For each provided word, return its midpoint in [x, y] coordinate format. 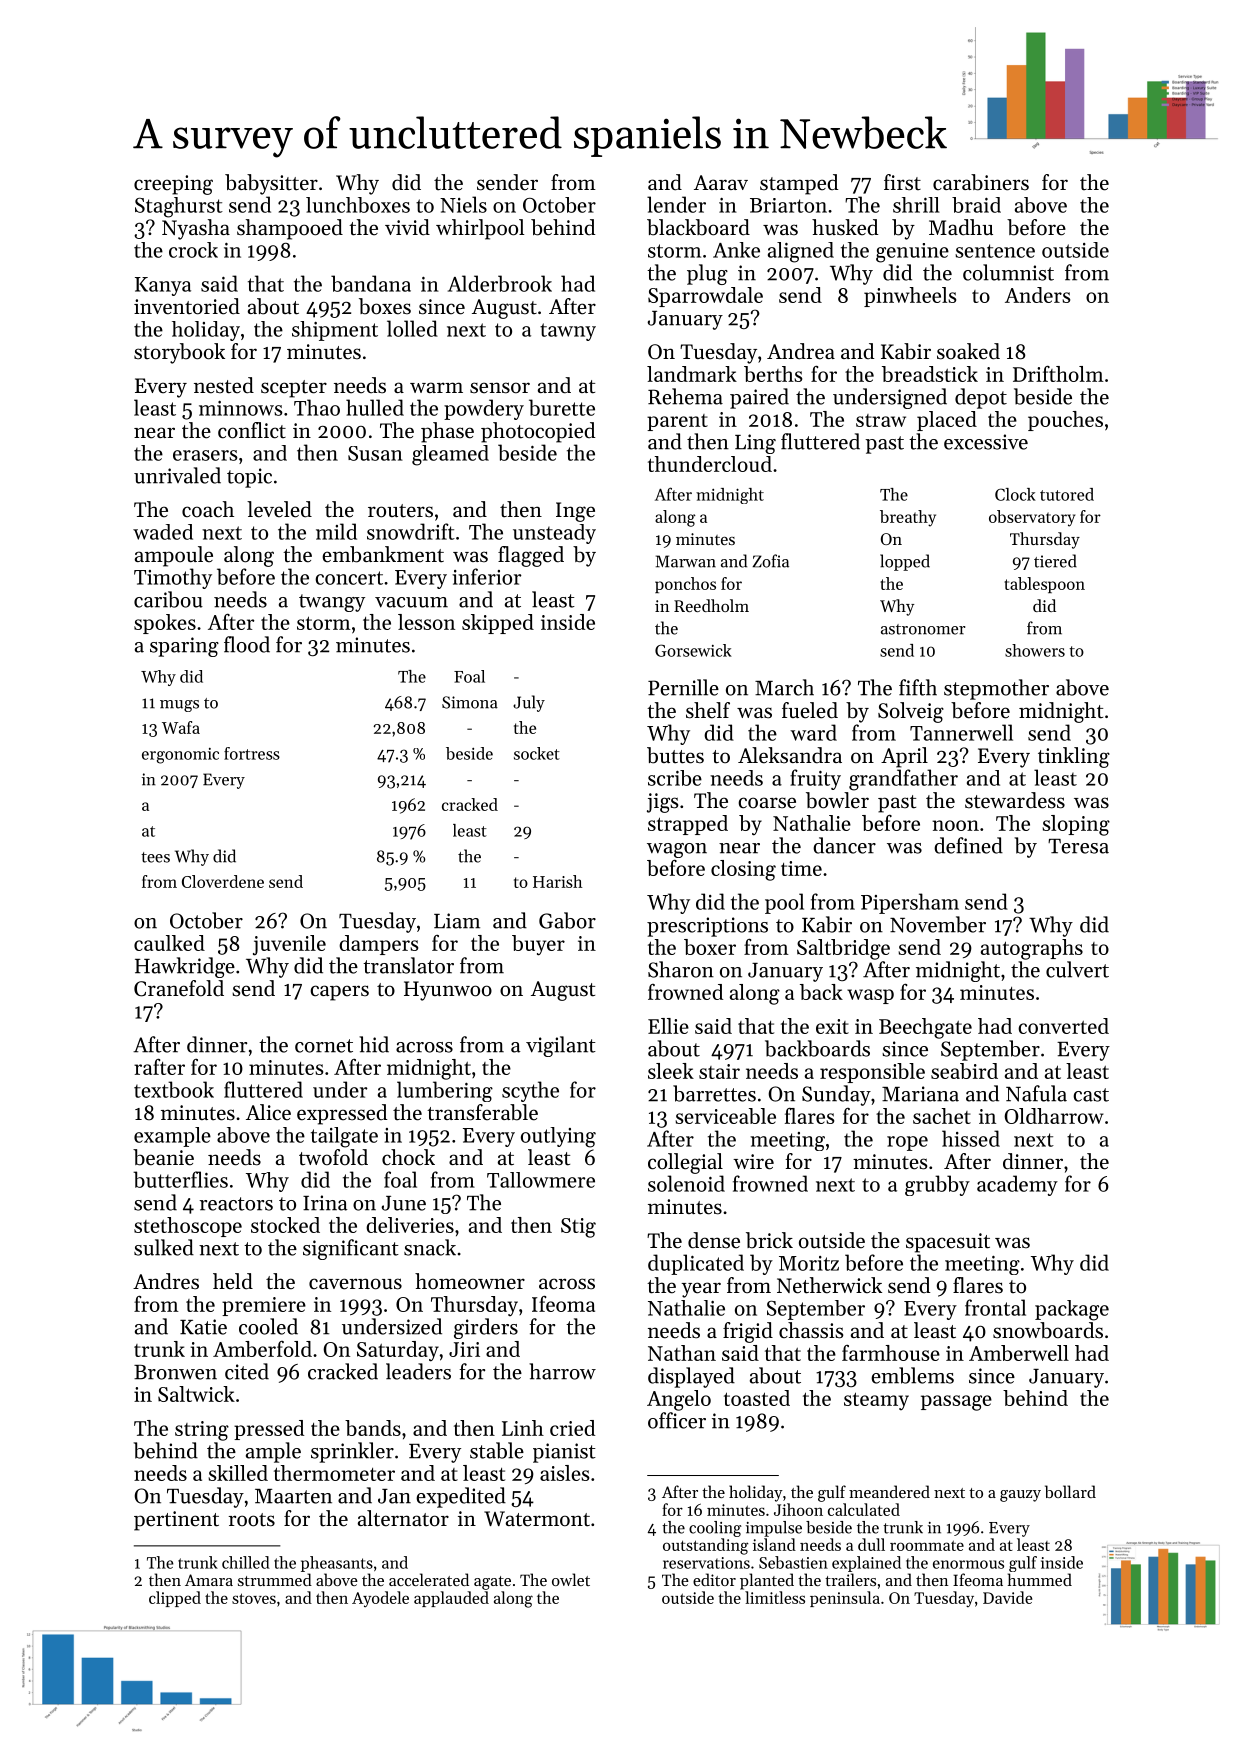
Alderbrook [500, 283]
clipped [175, 1599]
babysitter [271, 184]
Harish [557, 881]
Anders [1037, 295]
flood [247, 644]
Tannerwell [961, 732]
